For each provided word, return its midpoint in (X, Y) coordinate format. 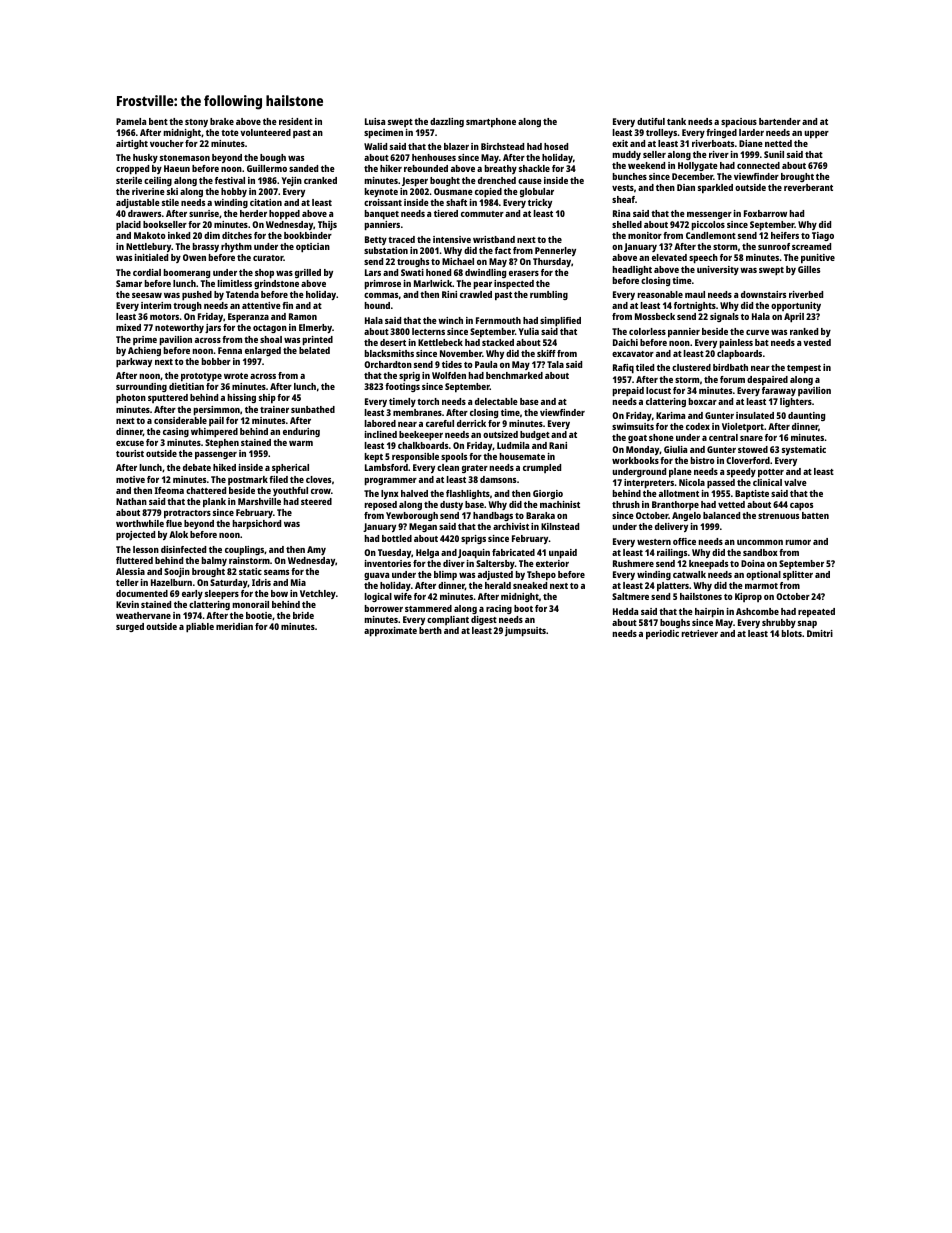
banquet (382, 214)
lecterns (428, 331)
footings (402, 387)
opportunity (796, 306)
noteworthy (179, 328)
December (692, 176)
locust (658, 390)
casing (176, 432)
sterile (129, 180)
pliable (200, 627)
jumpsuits (525, 631)
